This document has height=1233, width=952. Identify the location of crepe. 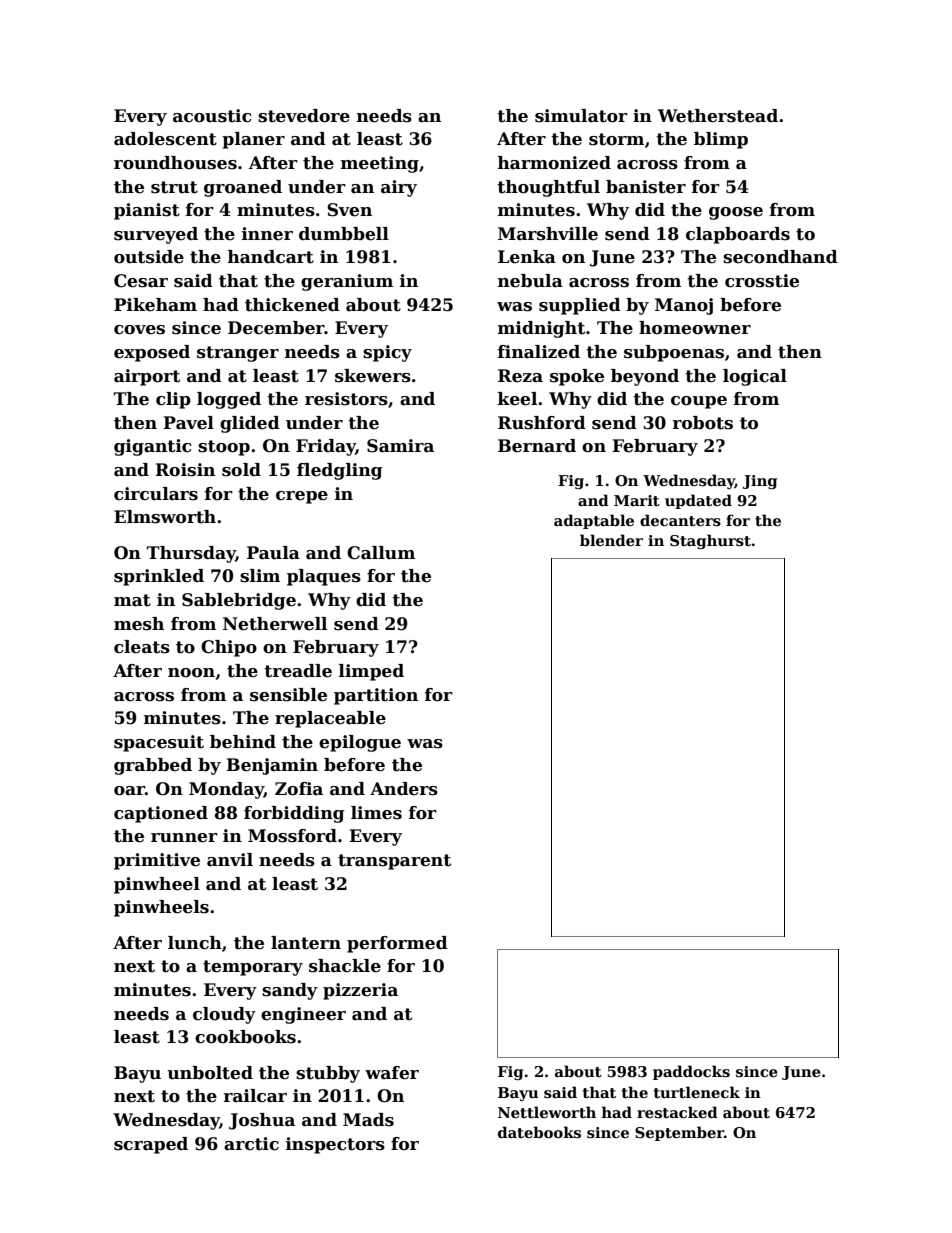
(302, 497).
